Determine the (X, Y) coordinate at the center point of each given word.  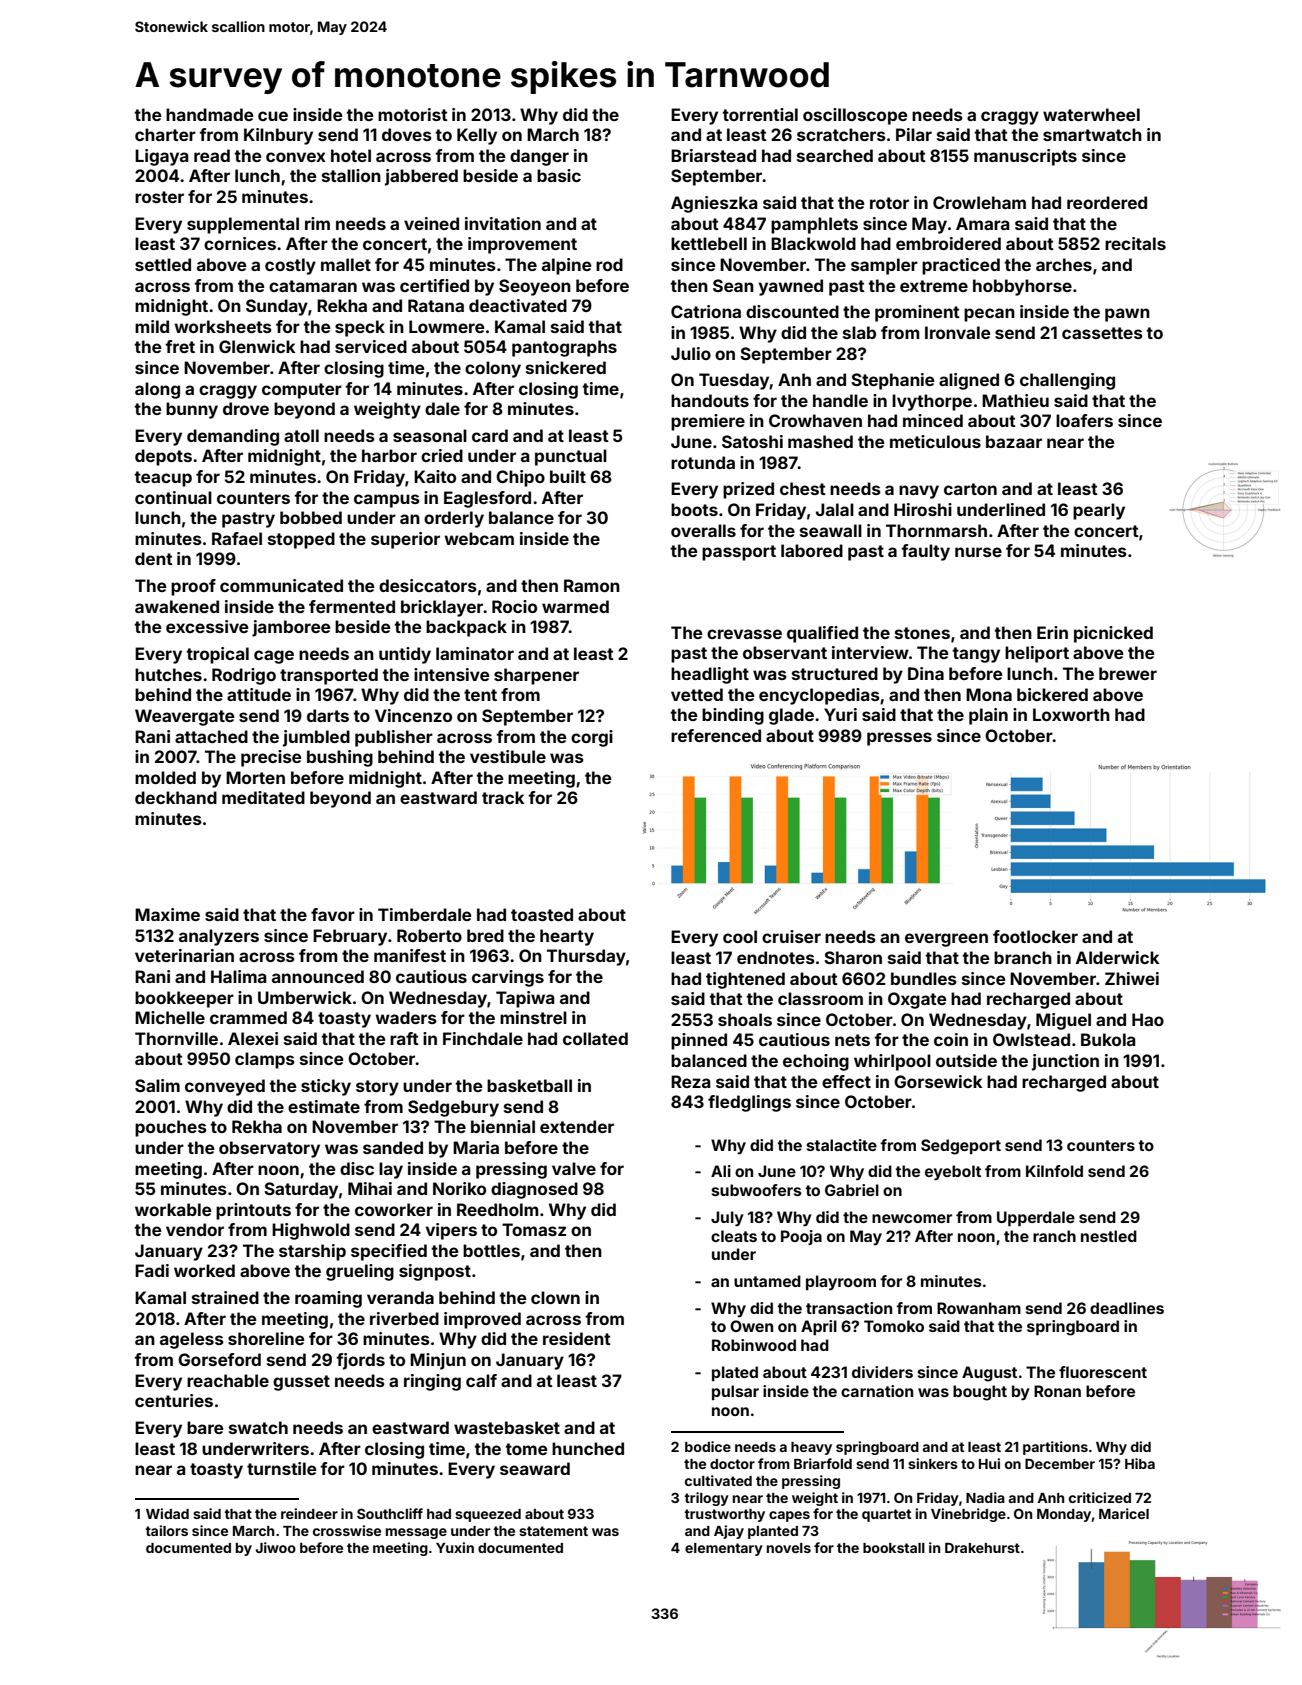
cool (740, 936)
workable (173, 1209)
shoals (745, 1019)
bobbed (311, 517)
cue (273, 116)
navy (919, 492)
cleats (734, 1236)
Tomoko (894, 1326)
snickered (566, 367)
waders (406, 1017)
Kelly (477, 136)
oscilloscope (855, 116)
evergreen (946, 940)
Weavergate (185, 717)
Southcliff (390, 1513)
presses (899, 739)
